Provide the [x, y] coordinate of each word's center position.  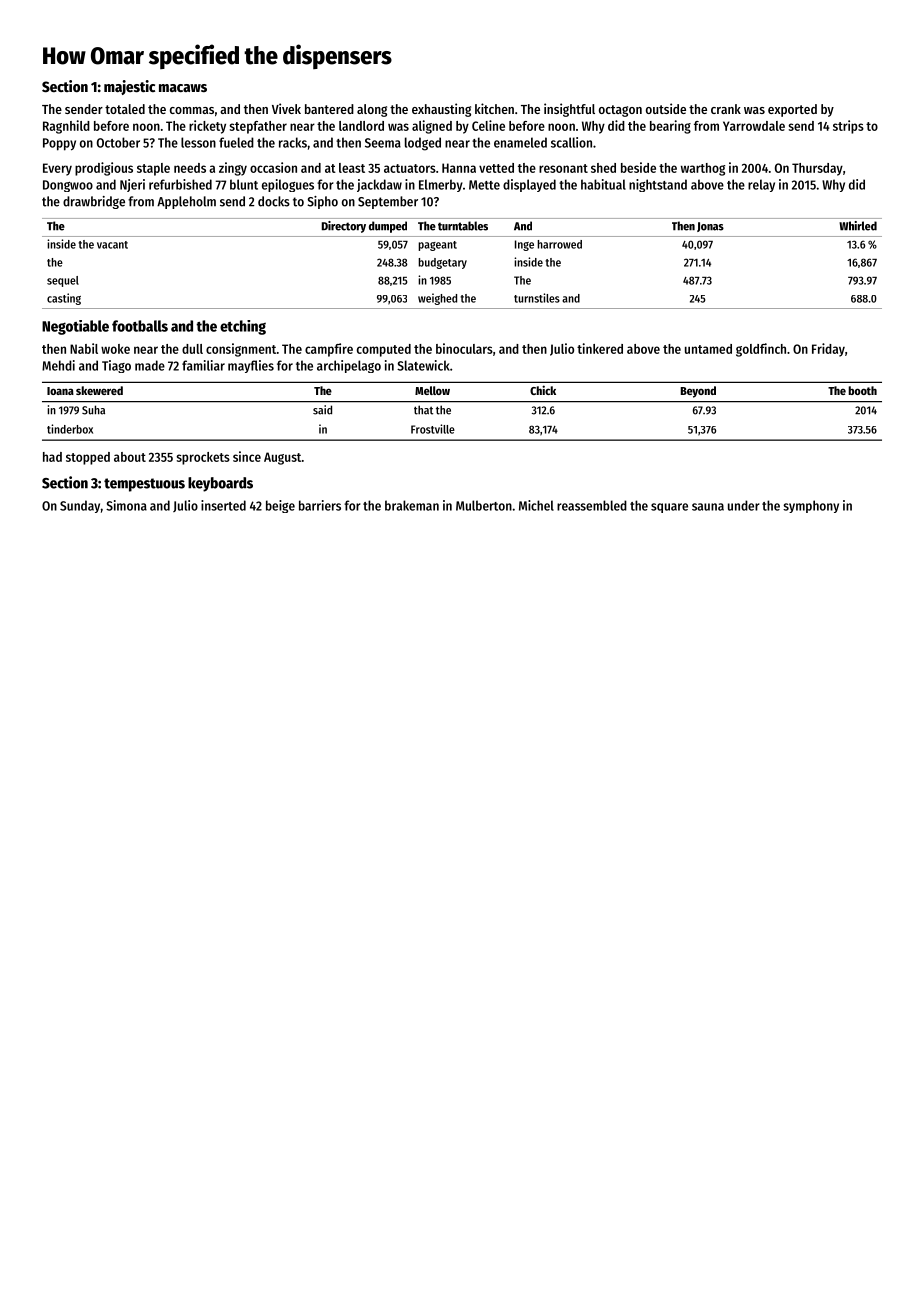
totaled [125, 109]
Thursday [817, 169]
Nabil [84, 348]
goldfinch [761, 350]
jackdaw [379, 185]
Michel [536, 505]
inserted [223, 505]
